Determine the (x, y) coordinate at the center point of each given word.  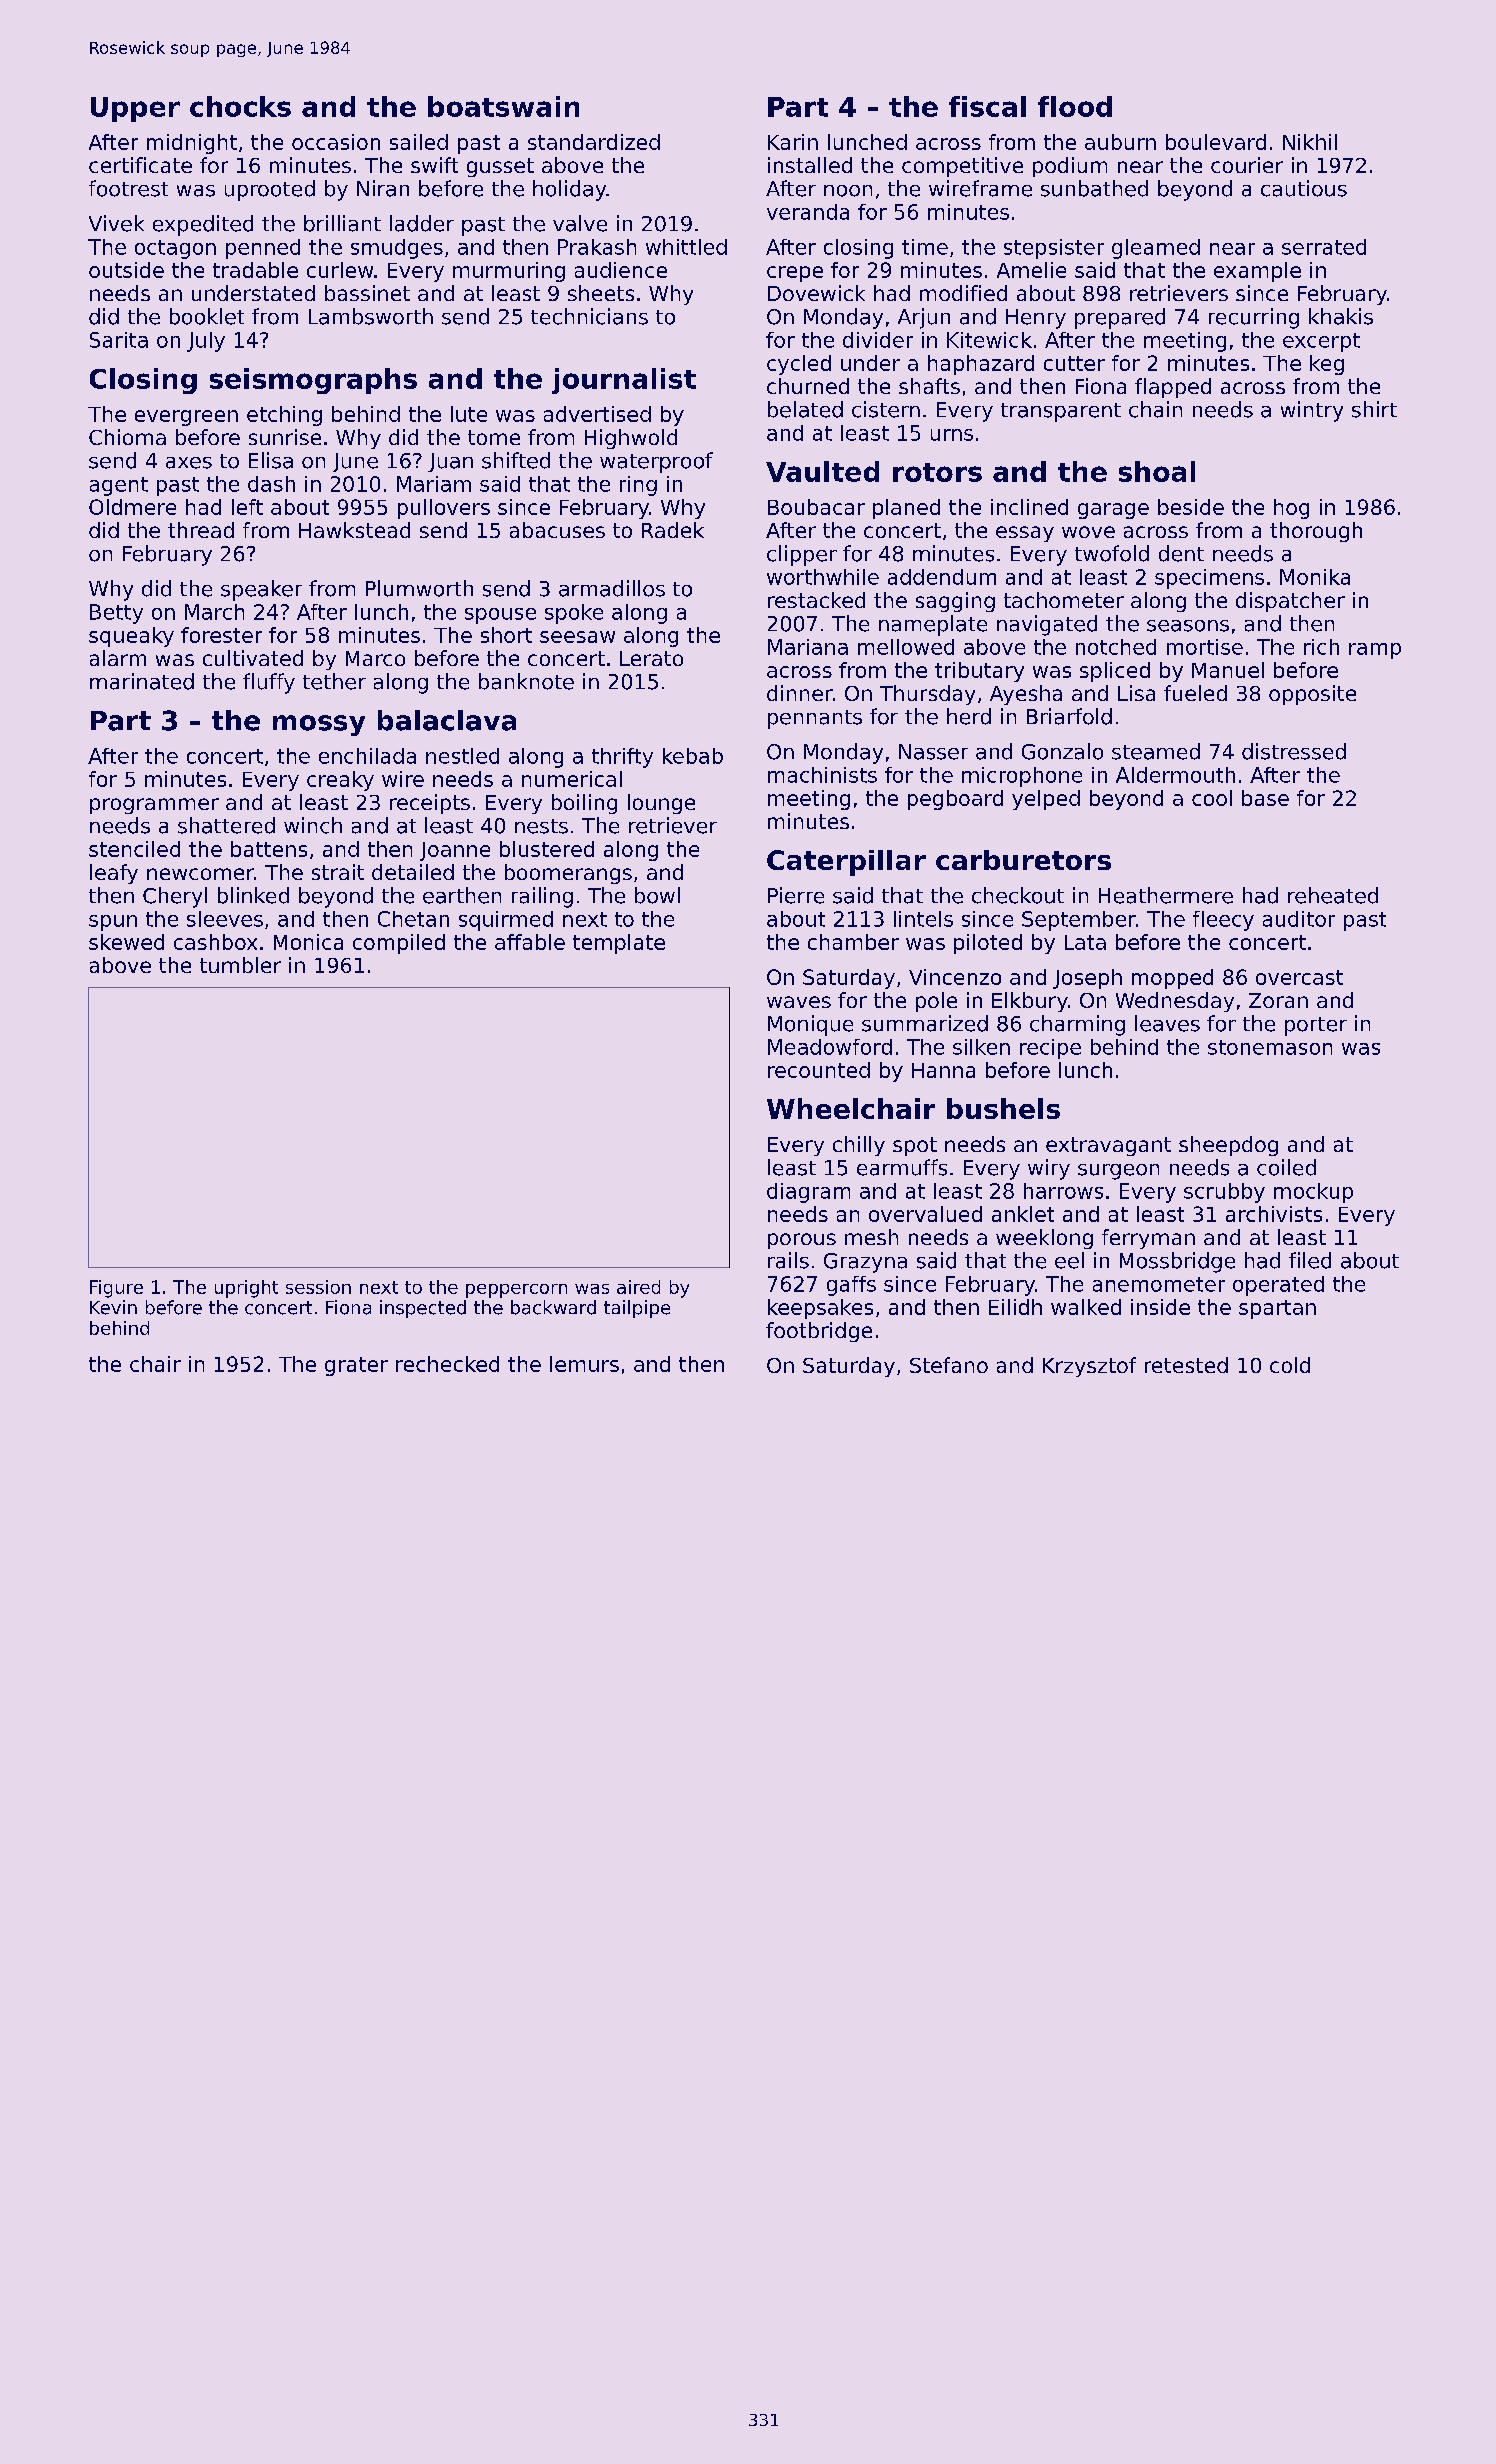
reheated (1333, 895)
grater (356, 1366)
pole (936, 1002)
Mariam (434, 484)
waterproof (656, 462)
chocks (240, 106)
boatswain (503, 106)
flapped (1173, 388)
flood (1075, 106)
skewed (126, 942)
